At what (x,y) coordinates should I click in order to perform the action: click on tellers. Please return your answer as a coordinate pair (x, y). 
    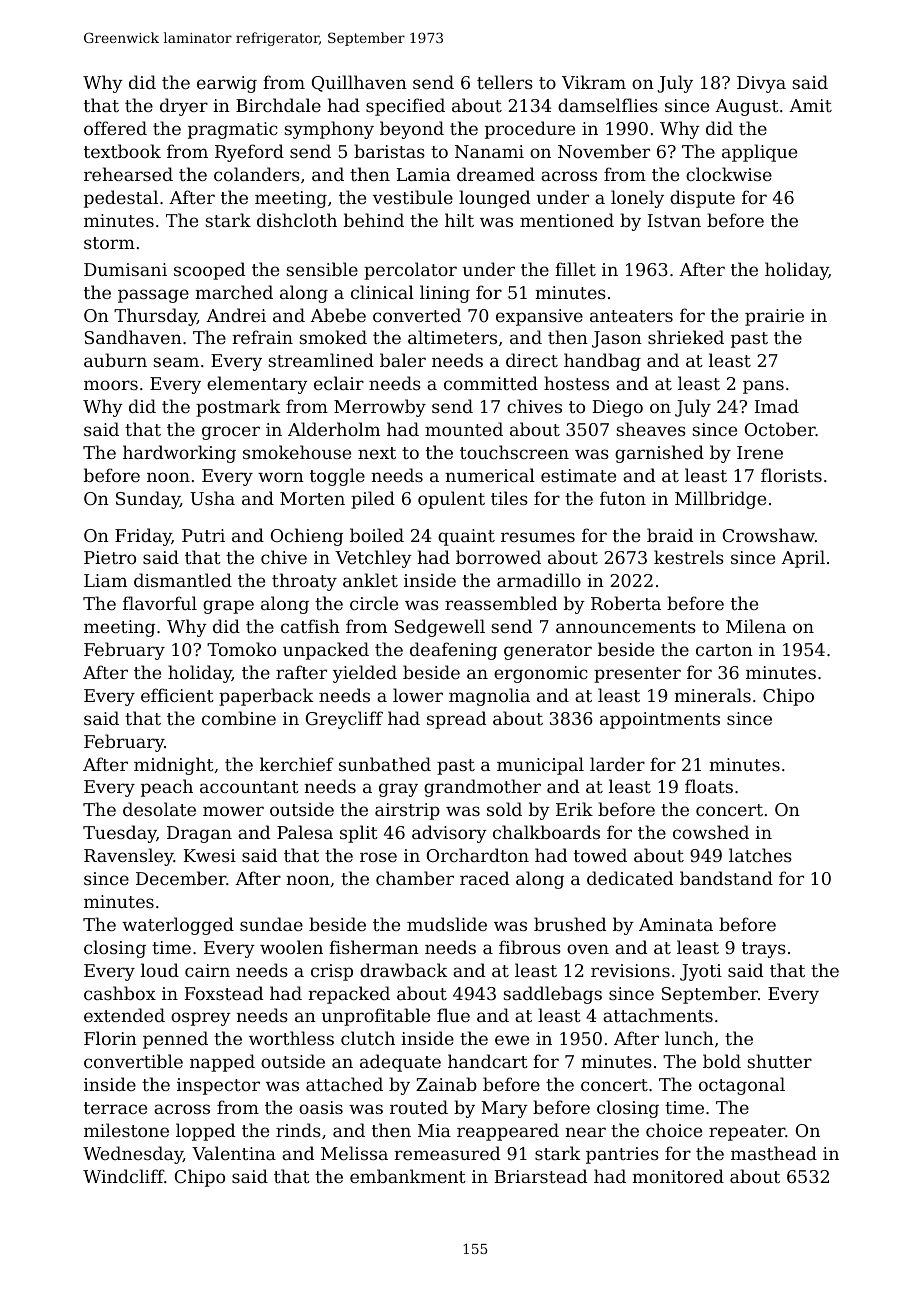
    Looking at the image, I should click on (505, 82).
